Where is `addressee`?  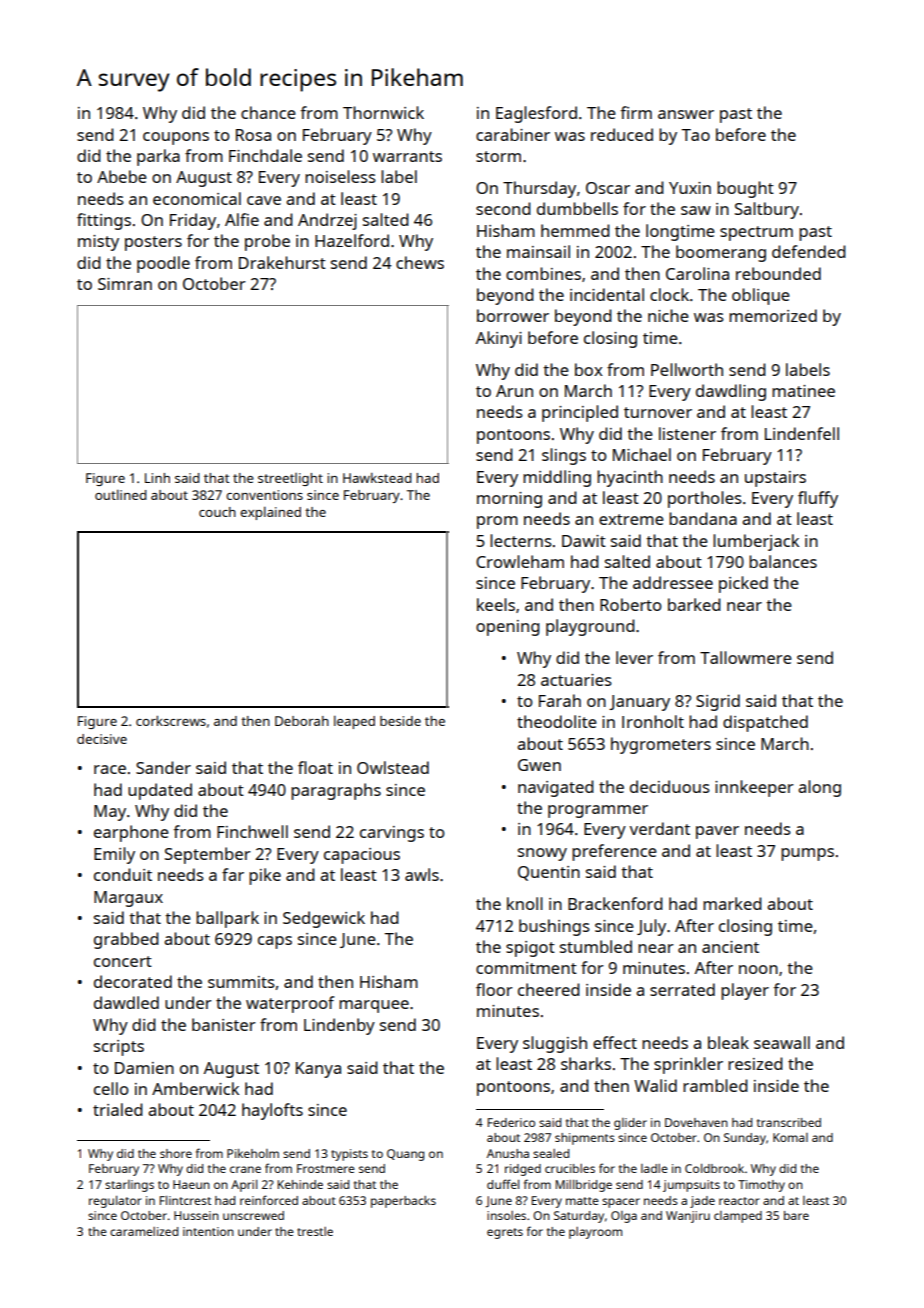
addressee is located at coordinates (673, 582).
